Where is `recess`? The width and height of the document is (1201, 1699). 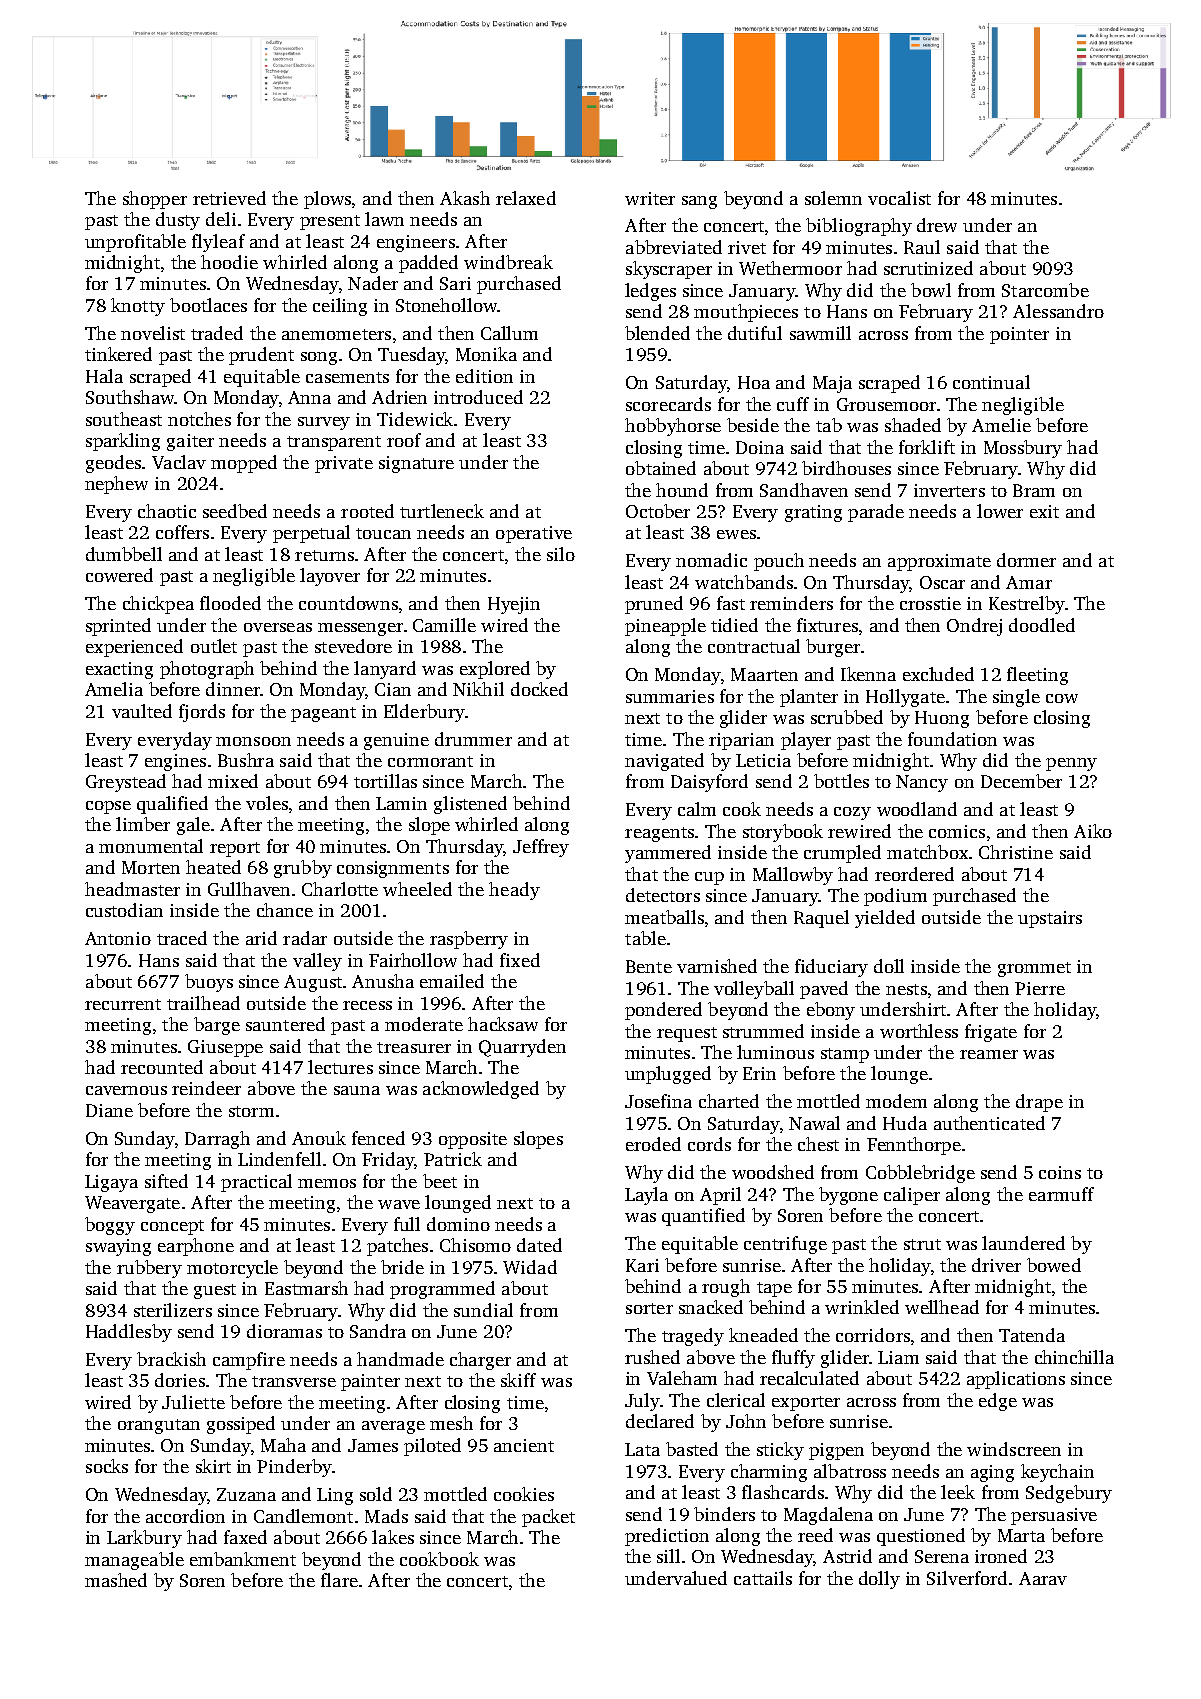 recess is located at coordinates (367, 1005).
